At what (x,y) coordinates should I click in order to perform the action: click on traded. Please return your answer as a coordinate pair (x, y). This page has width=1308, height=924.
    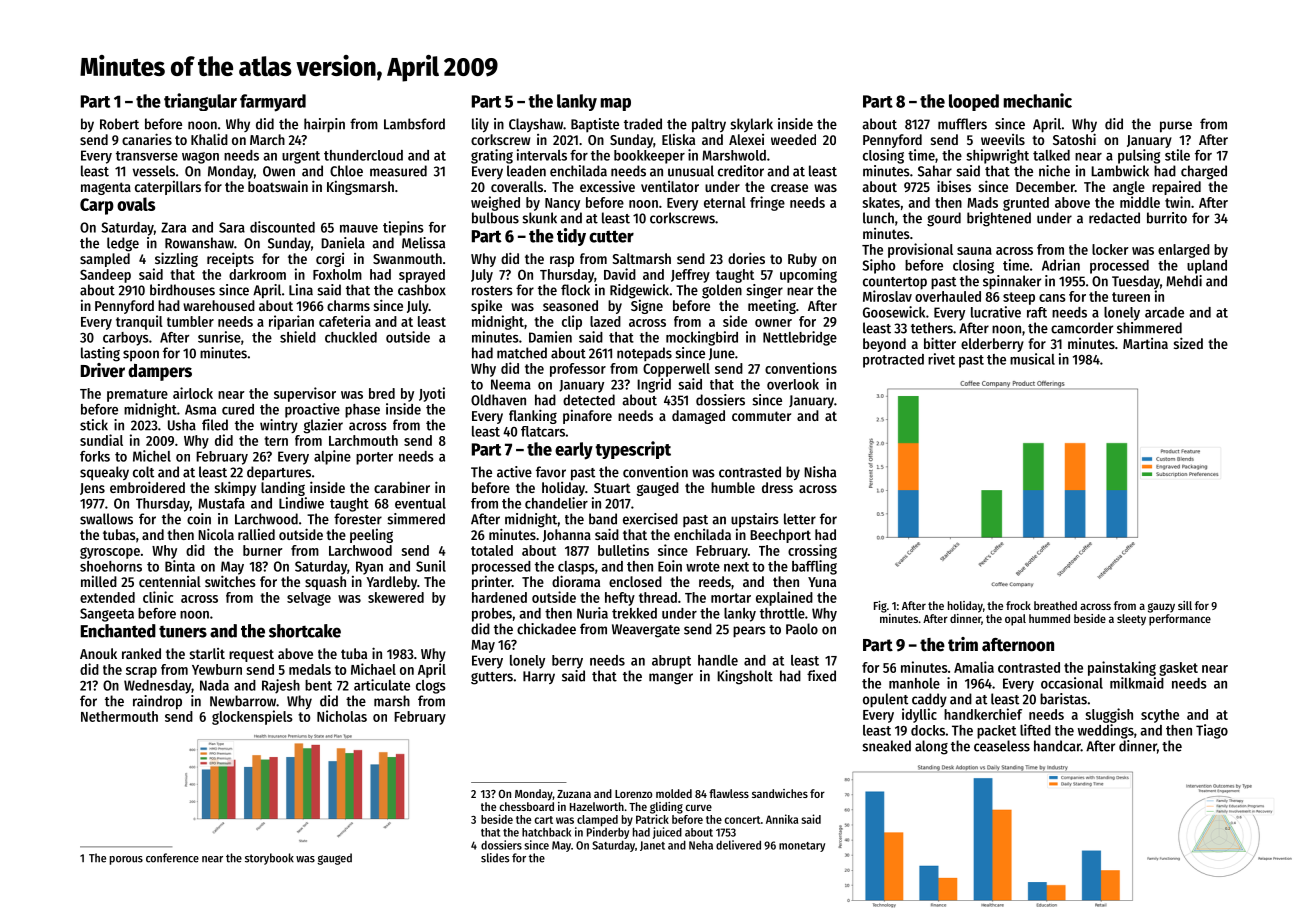
    Looking at the image, I should click on (643, 124).
